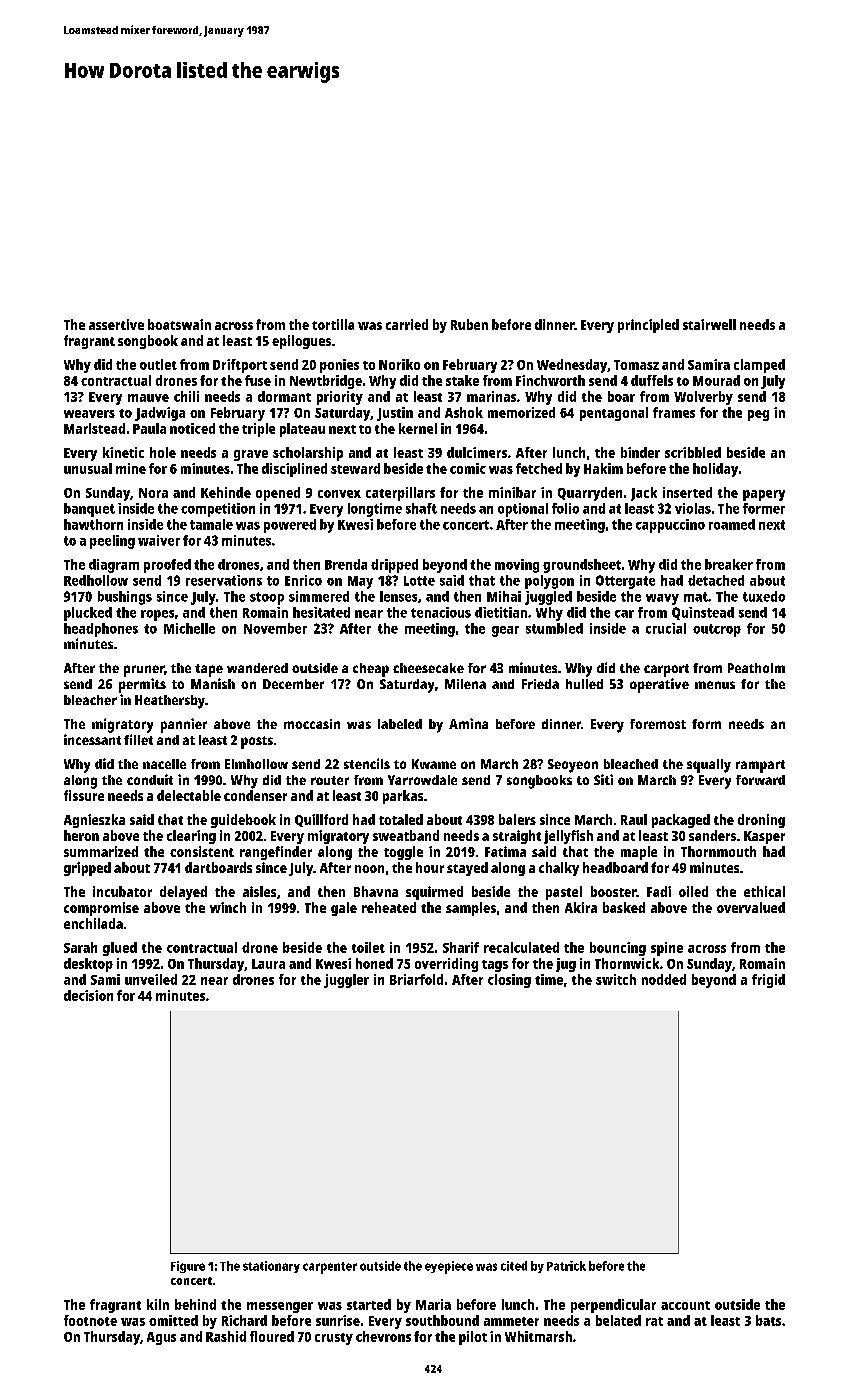 This image has height=1400, width=849. Describe the element at coordinates (764, 495) in the image. I see `papery` at that location.
